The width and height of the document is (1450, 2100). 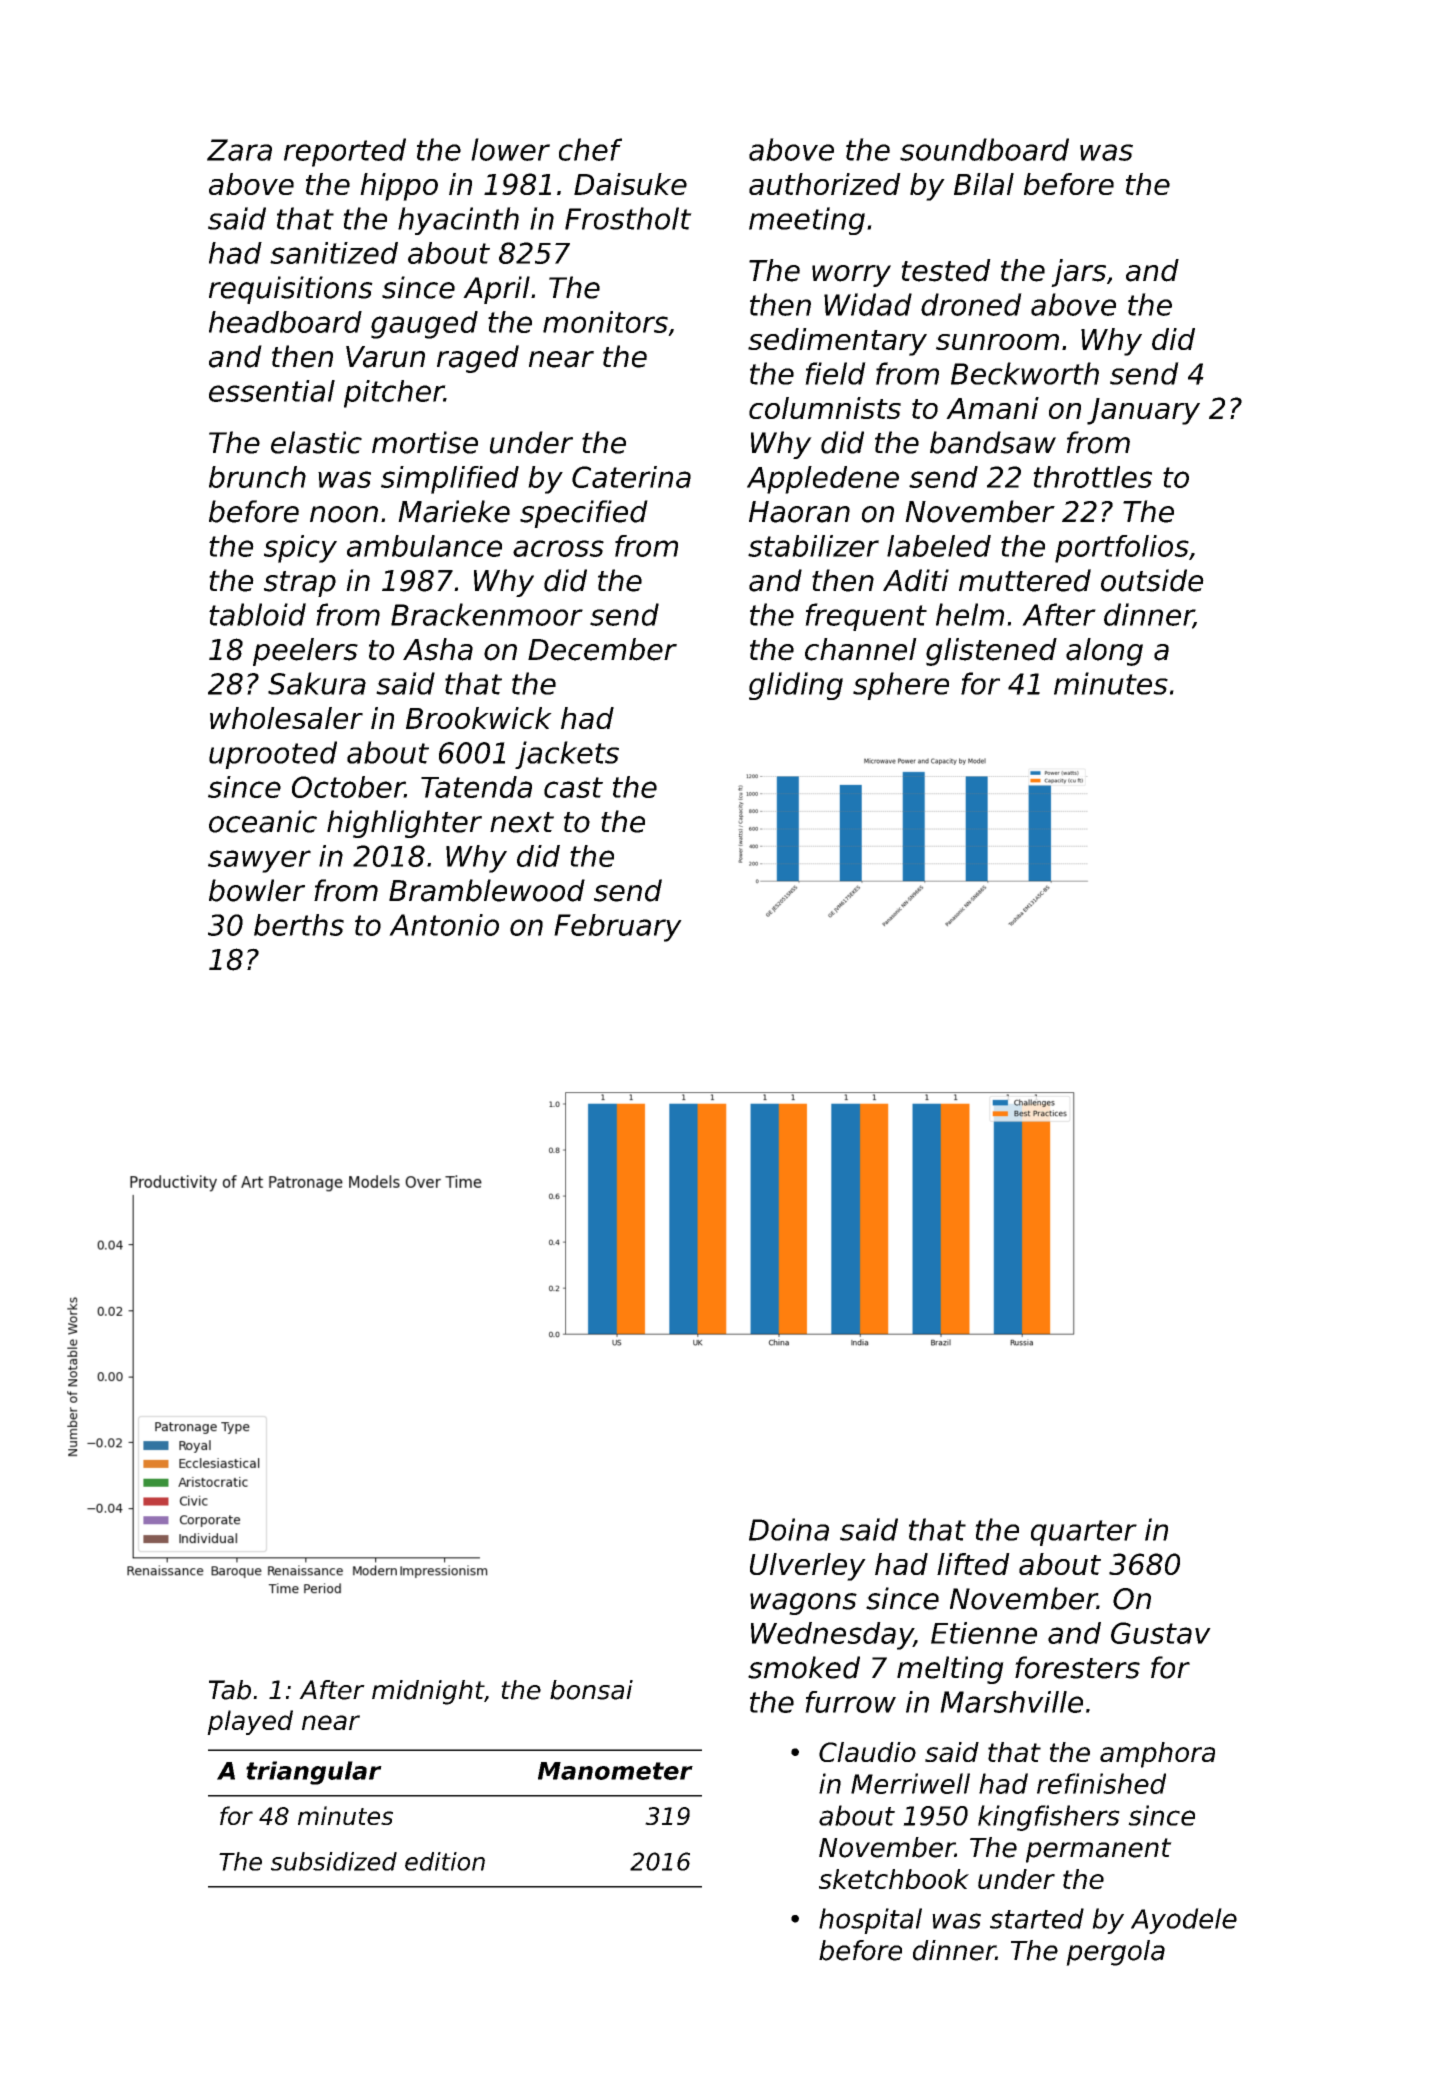 What do you see at coordinates (1084, 1533) in the document?
I see `quarter` at bounding box center [1084, 1533].
